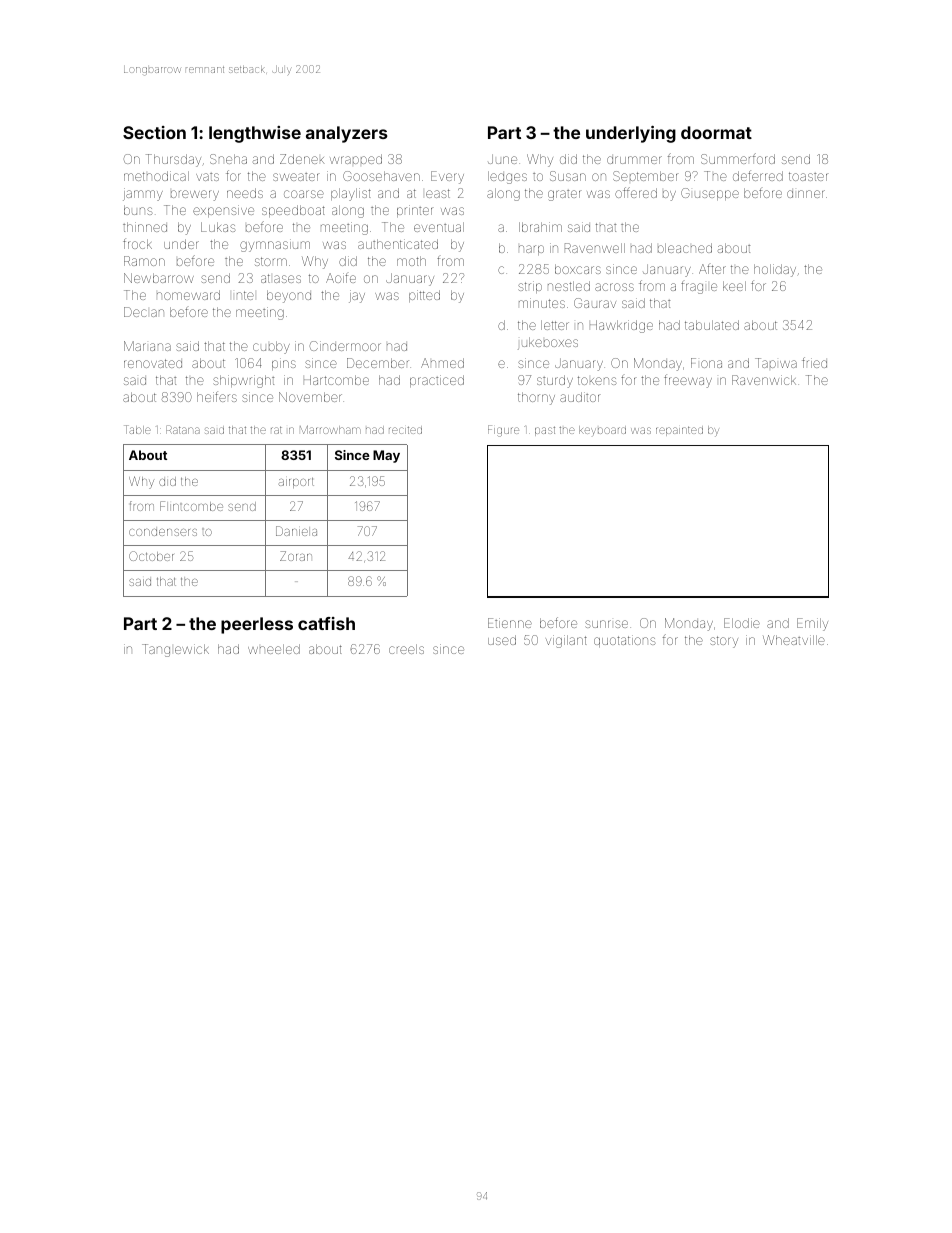 The image size is (952, 1233). Describe the element at coordinates (724, 642) in the screenshot. I see `story` at that location.
